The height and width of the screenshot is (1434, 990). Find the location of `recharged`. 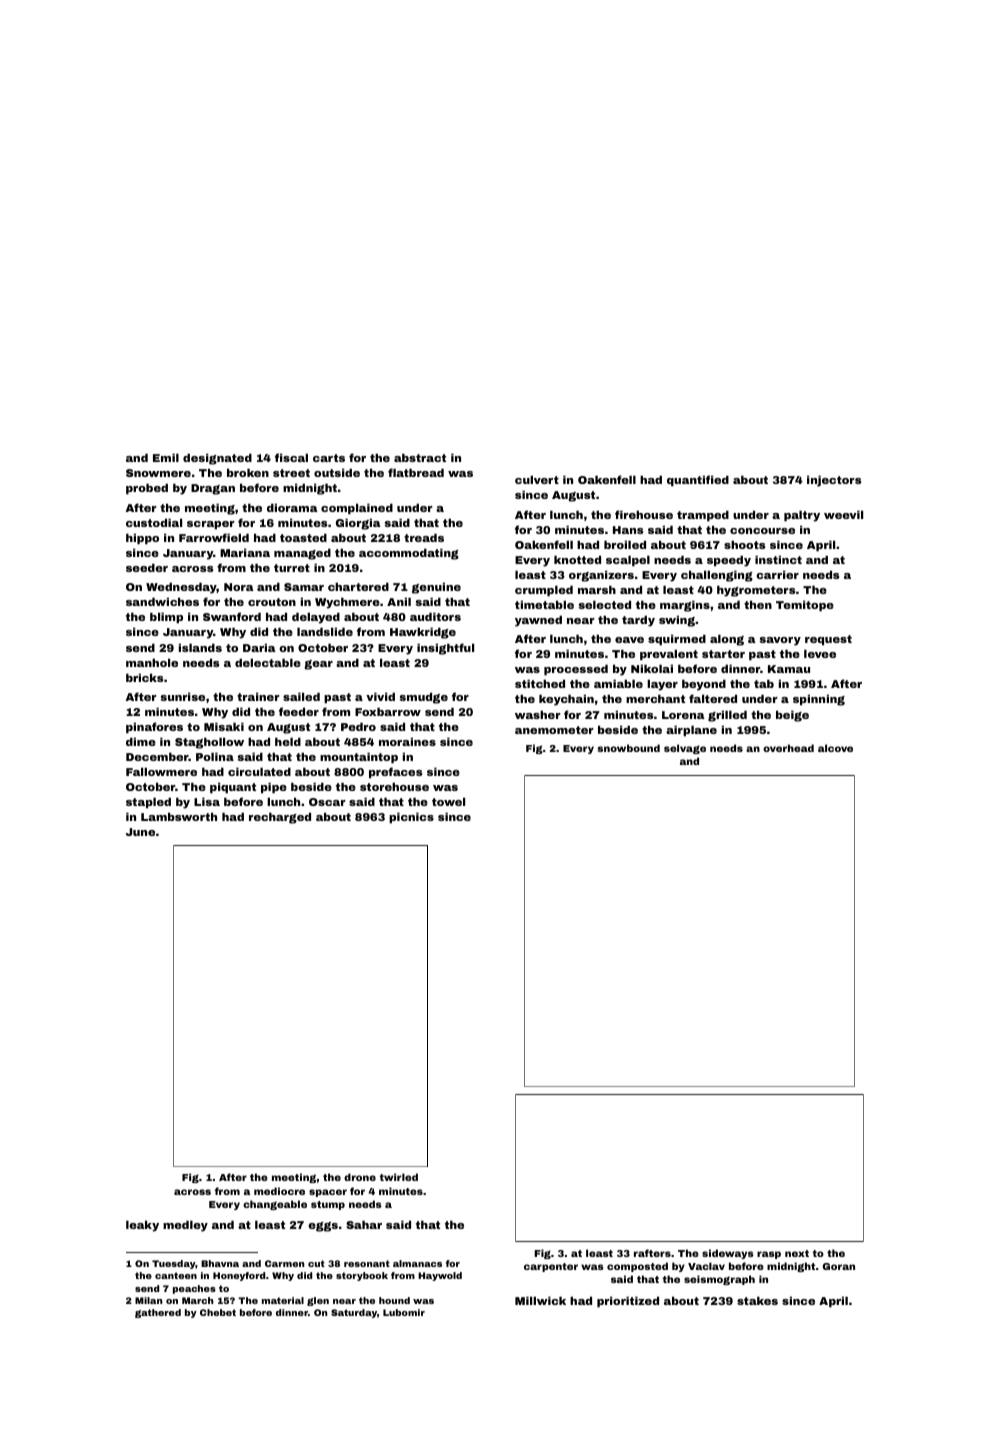

recharged is located at coordinates (280, 818).
